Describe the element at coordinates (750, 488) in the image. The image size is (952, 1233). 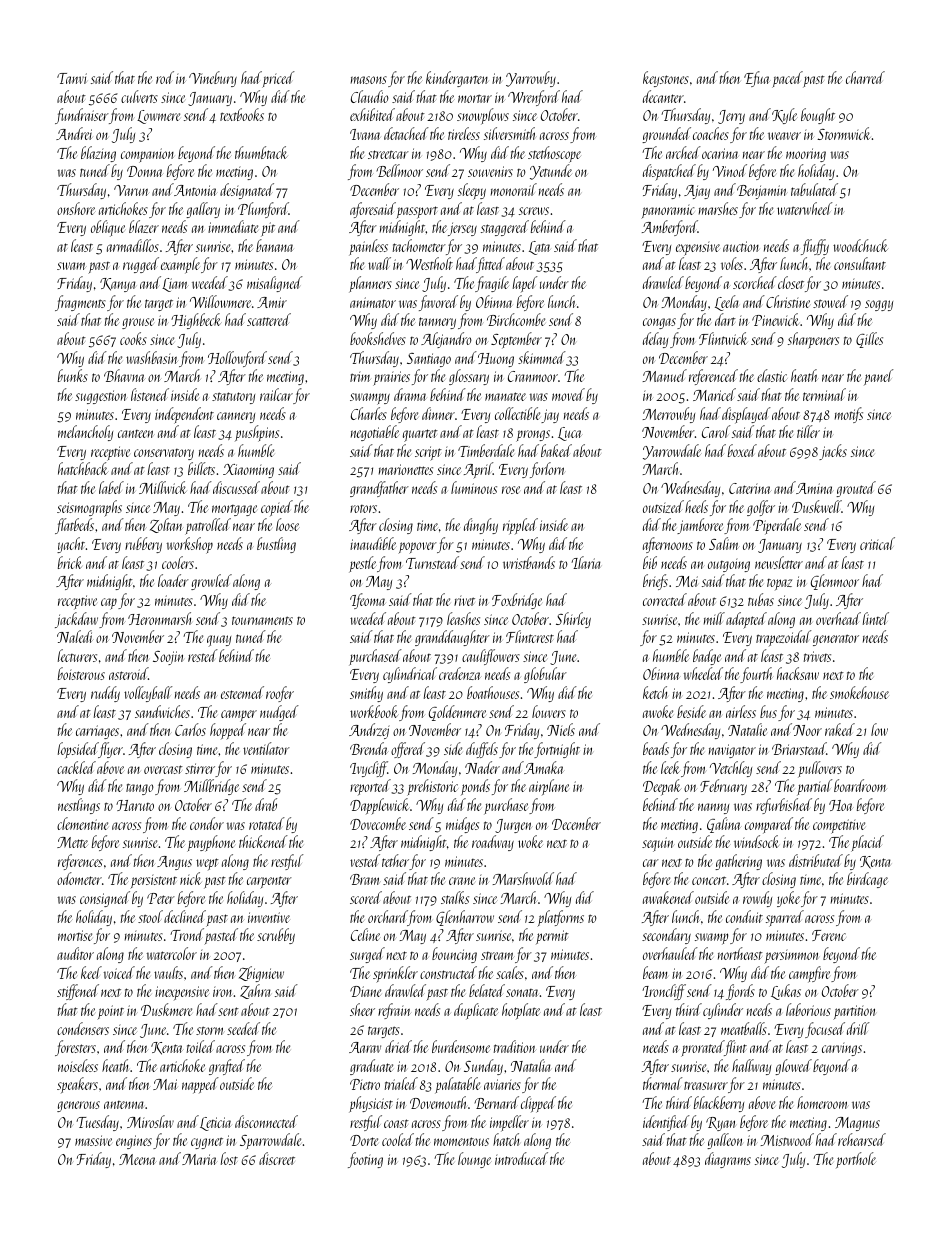
I see `Caterina` at that location.
